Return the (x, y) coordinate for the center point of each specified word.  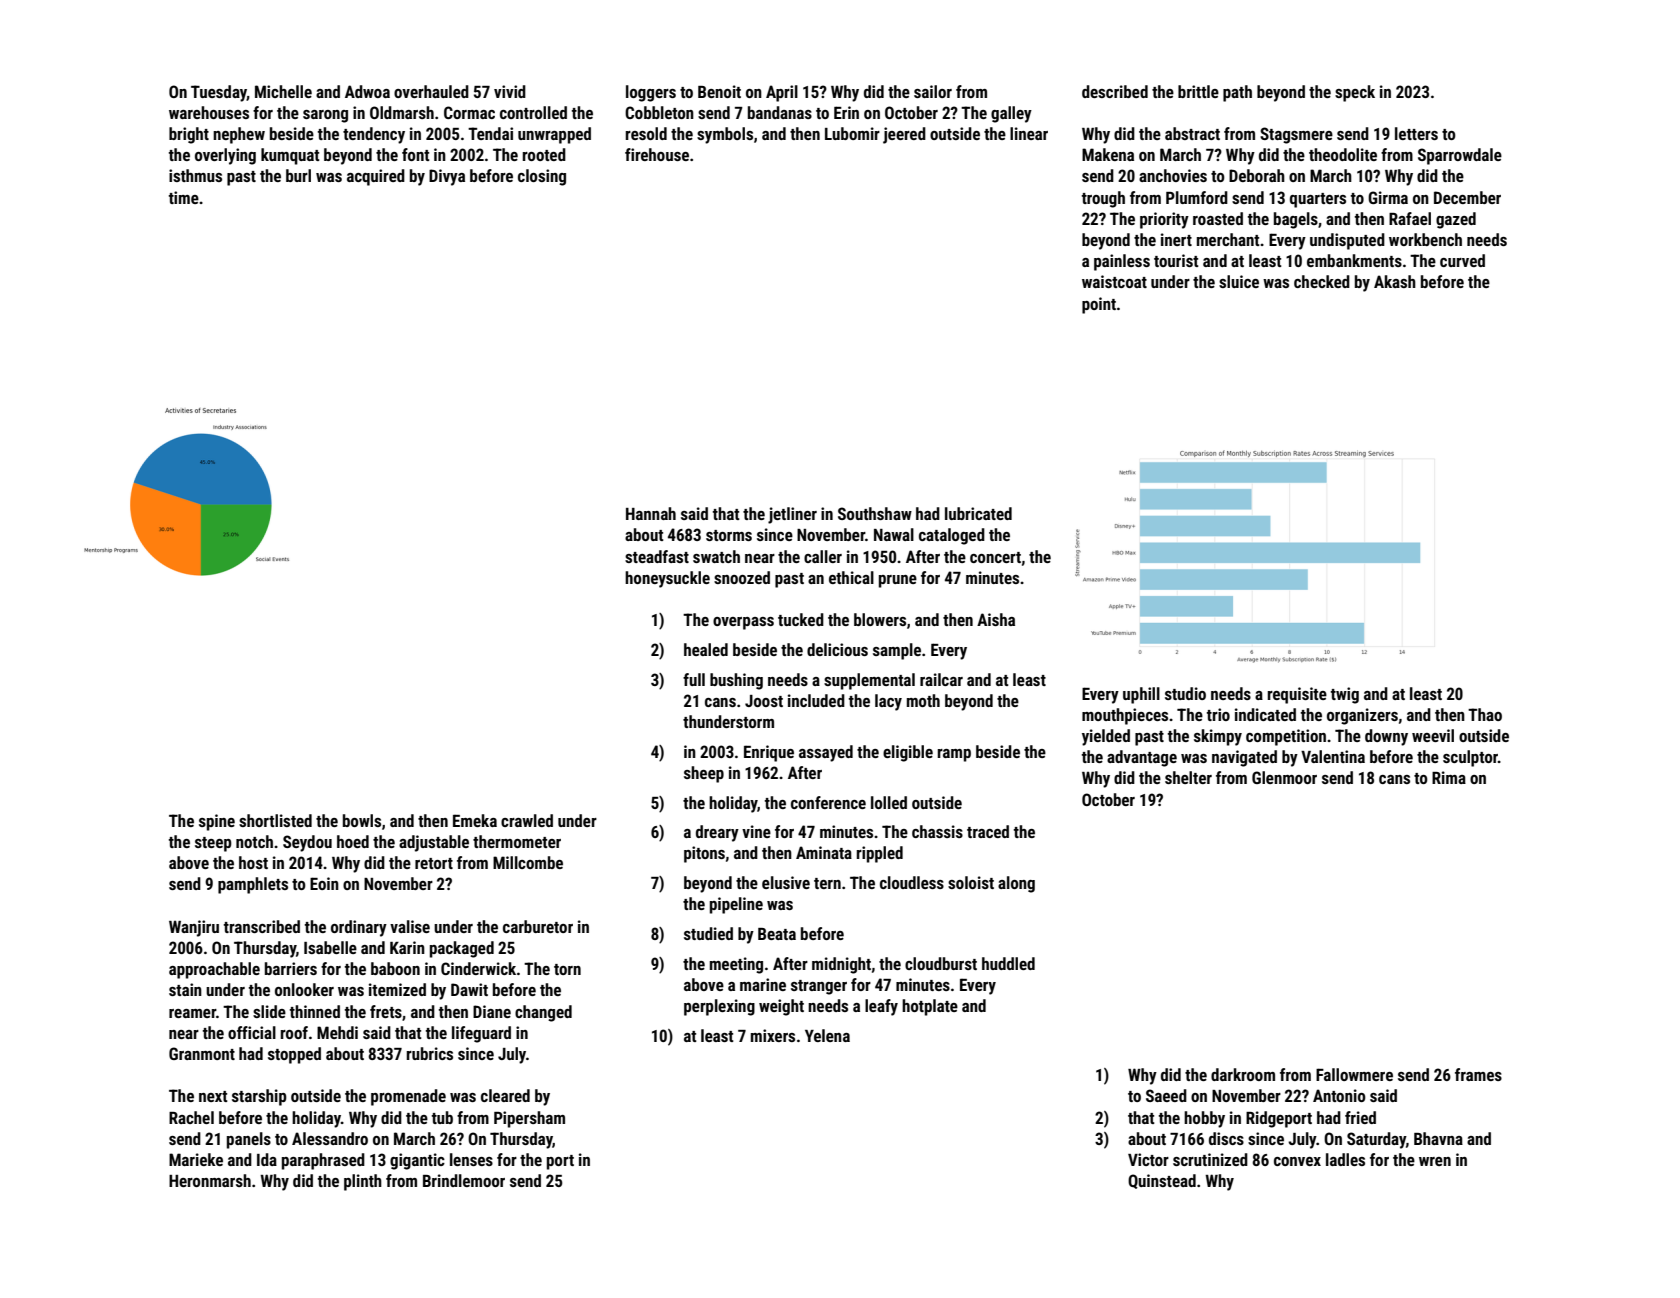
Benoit (719, 91)
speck (1355, 93)
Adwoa (367, 91)
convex (1297, 1161)
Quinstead (1162, 1181)
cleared (505, 1095)
